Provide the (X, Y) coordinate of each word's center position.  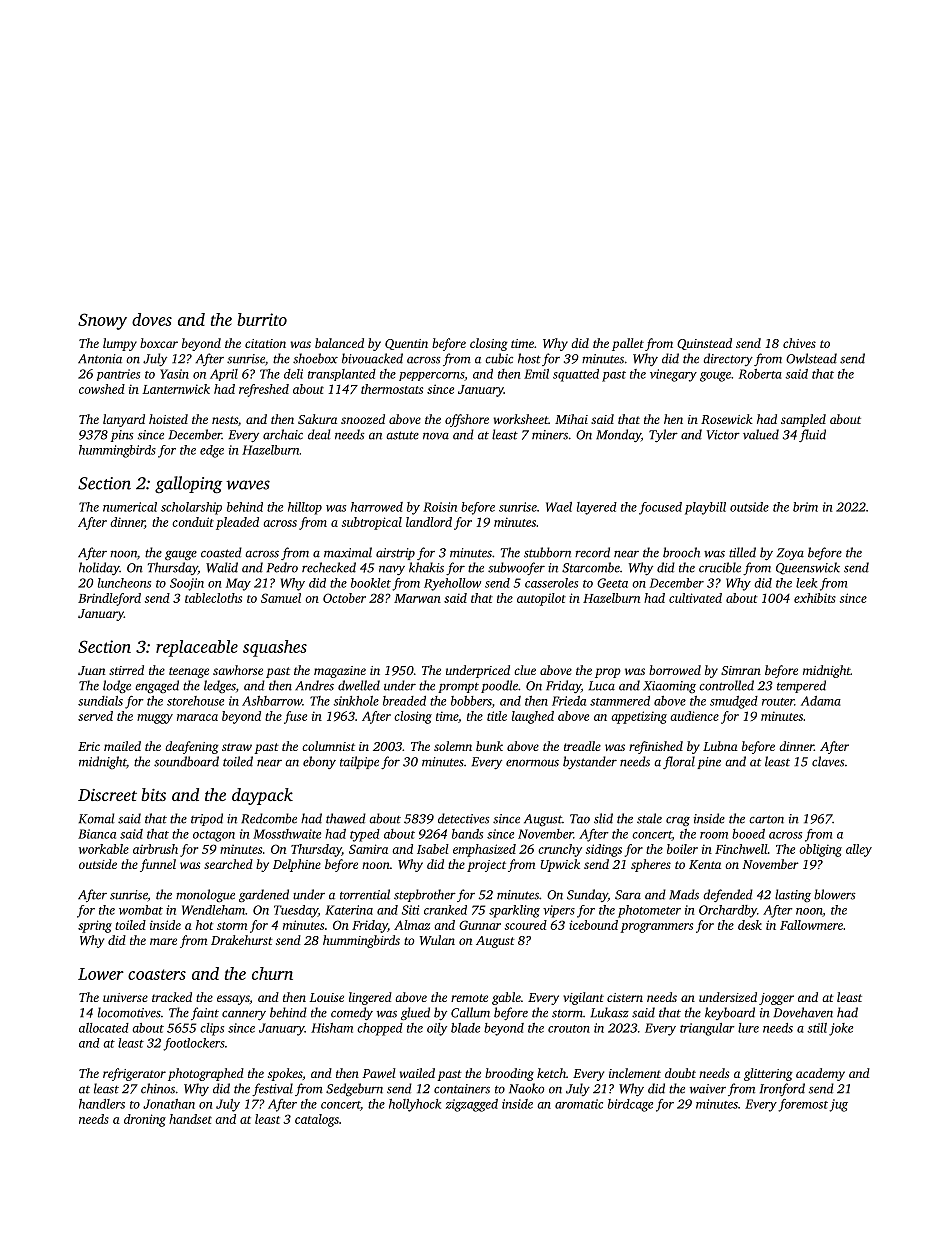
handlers (102, 1104)
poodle (499, 686)
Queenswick (808, 568)
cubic (499, 358)
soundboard (186, 761)
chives (799, 343)
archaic (283, 434)
